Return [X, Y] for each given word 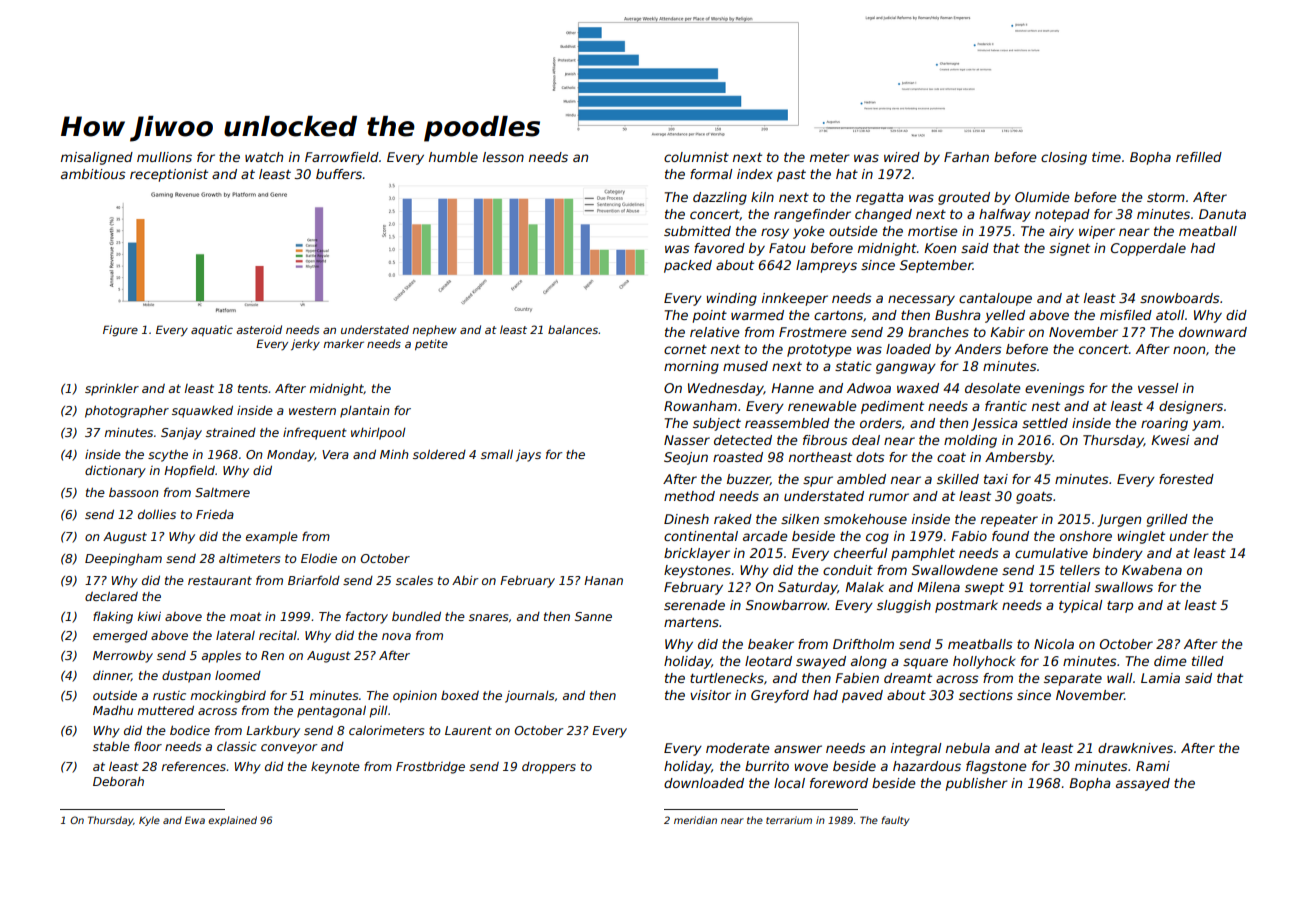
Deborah [118, 781]
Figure [120, 331]
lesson [503, 157]
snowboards [1179, 298]
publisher [977, 784]
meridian [695, 820]
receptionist [169, 175]
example [272, 538]
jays [528, 456]
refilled [1199, 157]
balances [573, 329]
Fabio [969, 536]
